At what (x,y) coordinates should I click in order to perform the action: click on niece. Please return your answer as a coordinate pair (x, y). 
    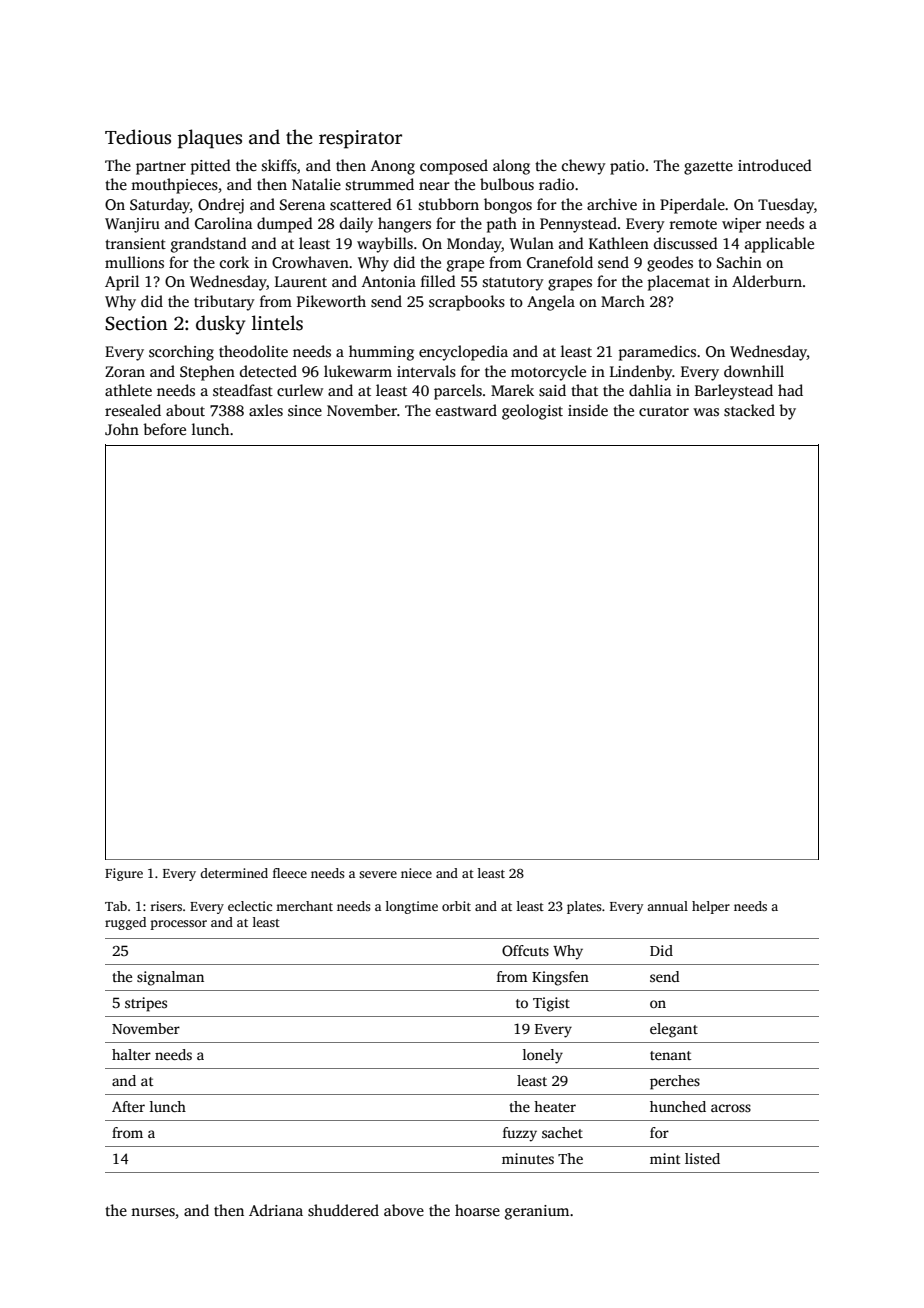
    Looking at the image, I should click on (416, 873).
